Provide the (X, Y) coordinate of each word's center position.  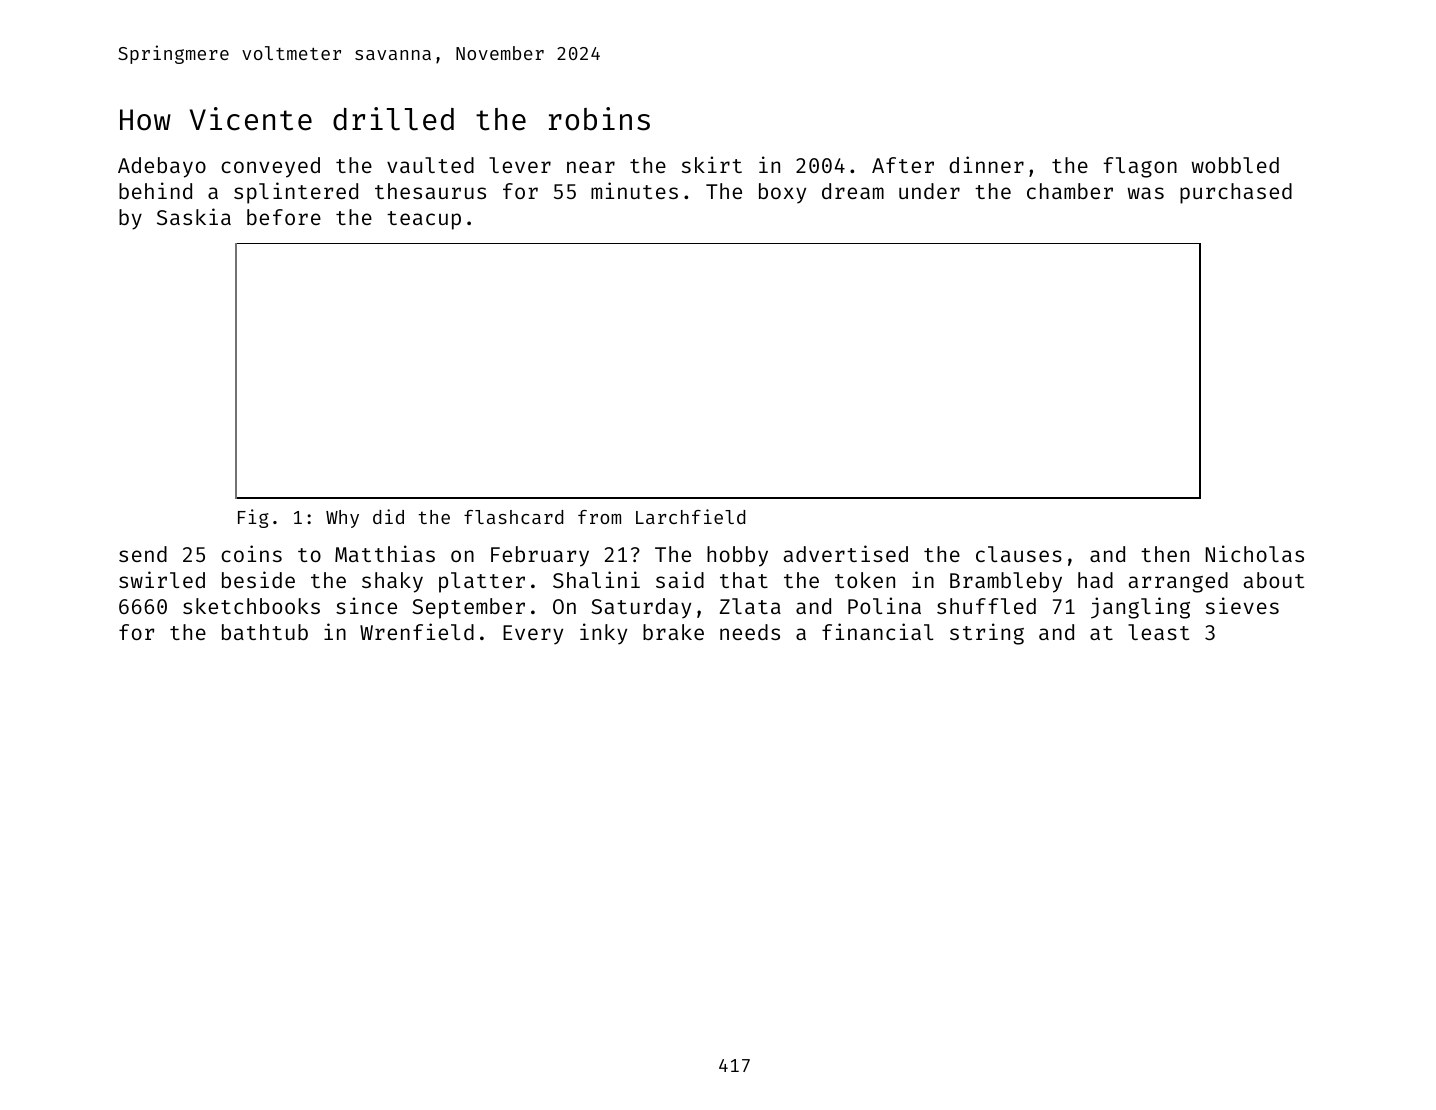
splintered (296, 193)
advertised (846, 553)
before (284, 217)
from (599, 517)
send (143, 554)
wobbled (1235, 165)
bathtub (265, 632)
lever (520, 165)
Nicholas (1255, 553)
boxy (782, 193)
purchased (1236, 193)
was (1146, 193)
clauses (1019, 554)
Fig (253, 518)
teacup (424, 220)
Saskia (194, 216)
